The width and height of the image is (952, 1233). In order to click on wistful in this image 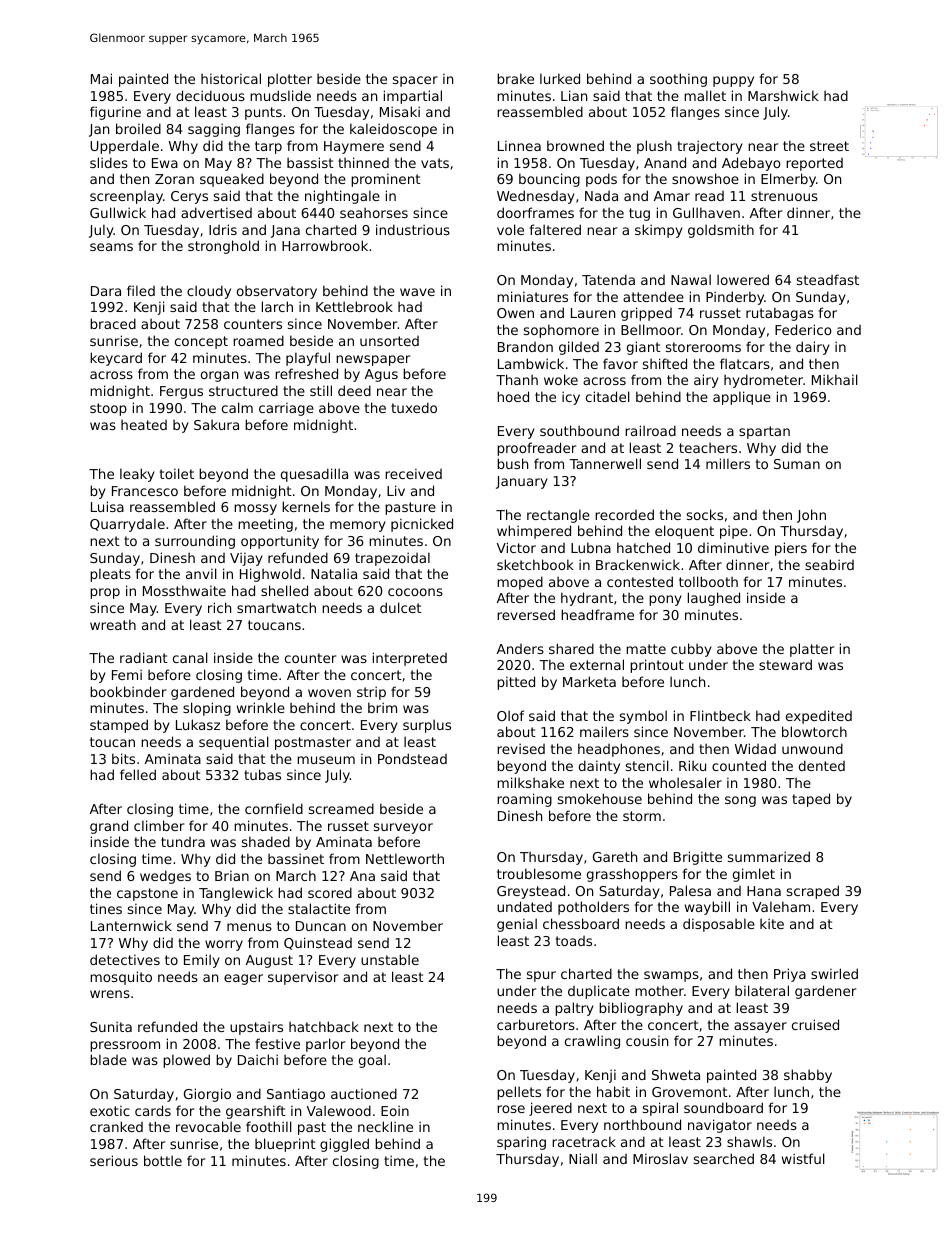, I will do `click(803, 1158)`.
